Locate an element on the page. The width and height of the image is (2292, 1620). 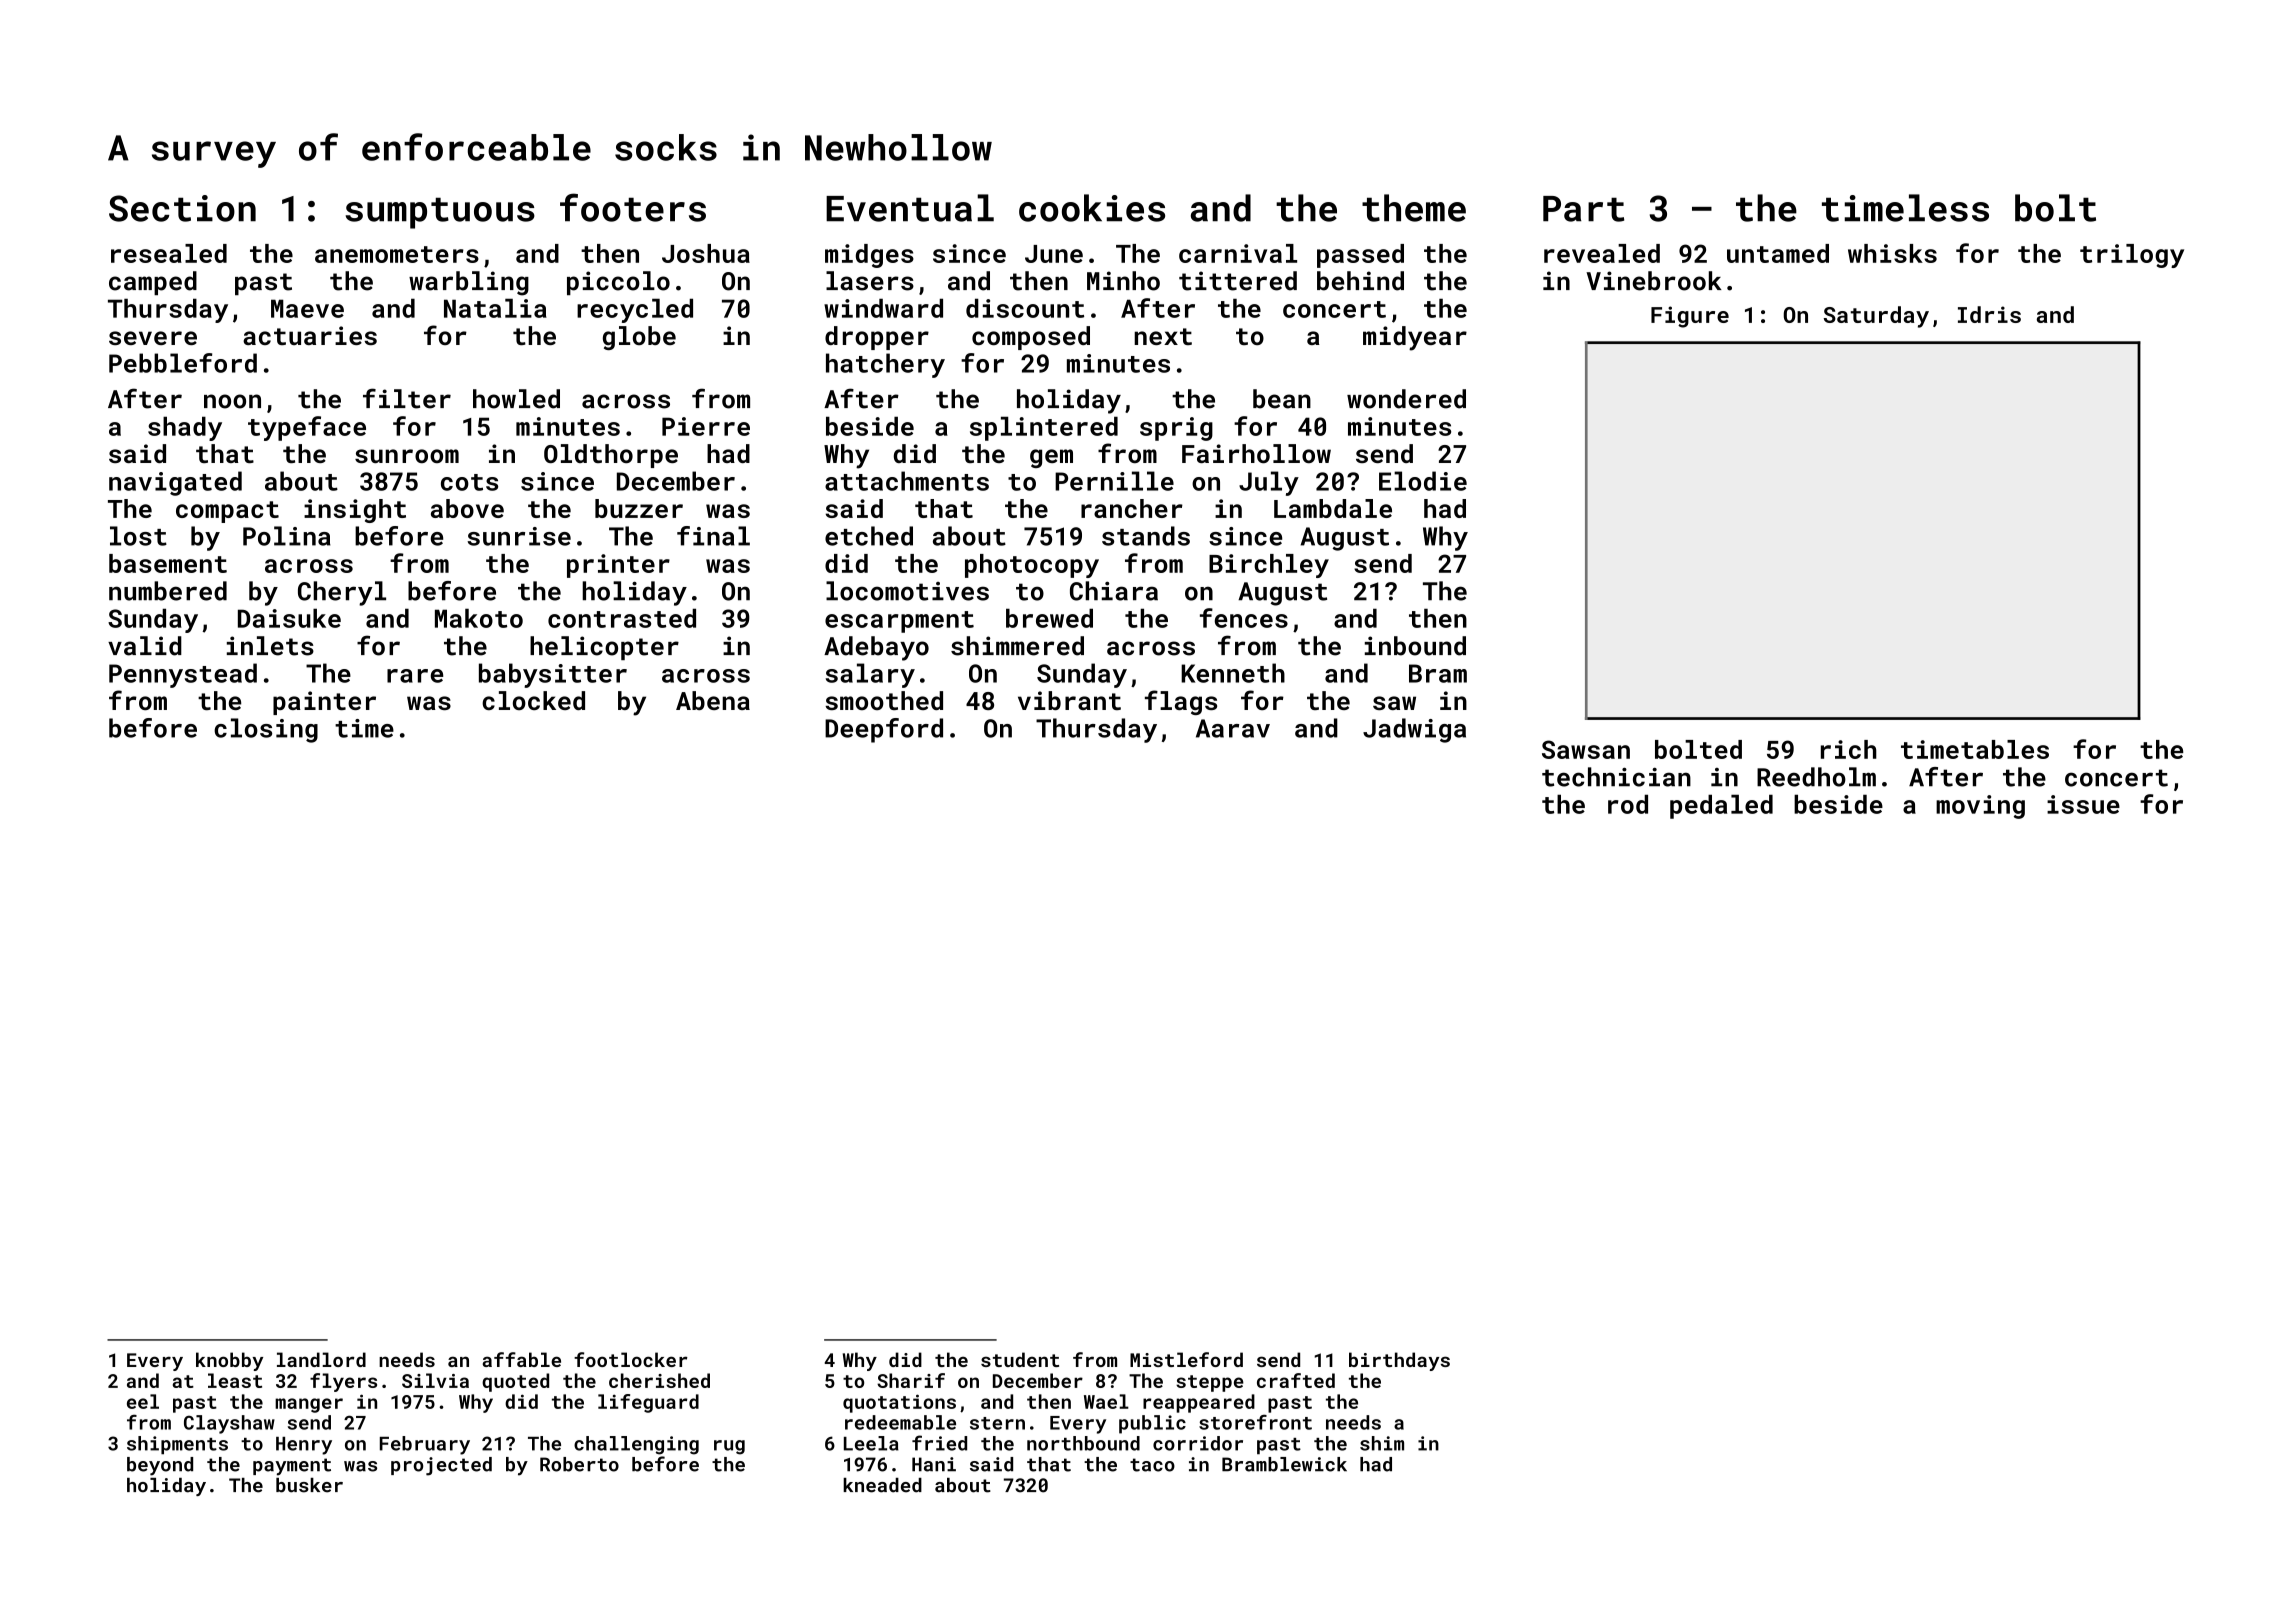
pedaled is located at coordinates (1721, 806).
